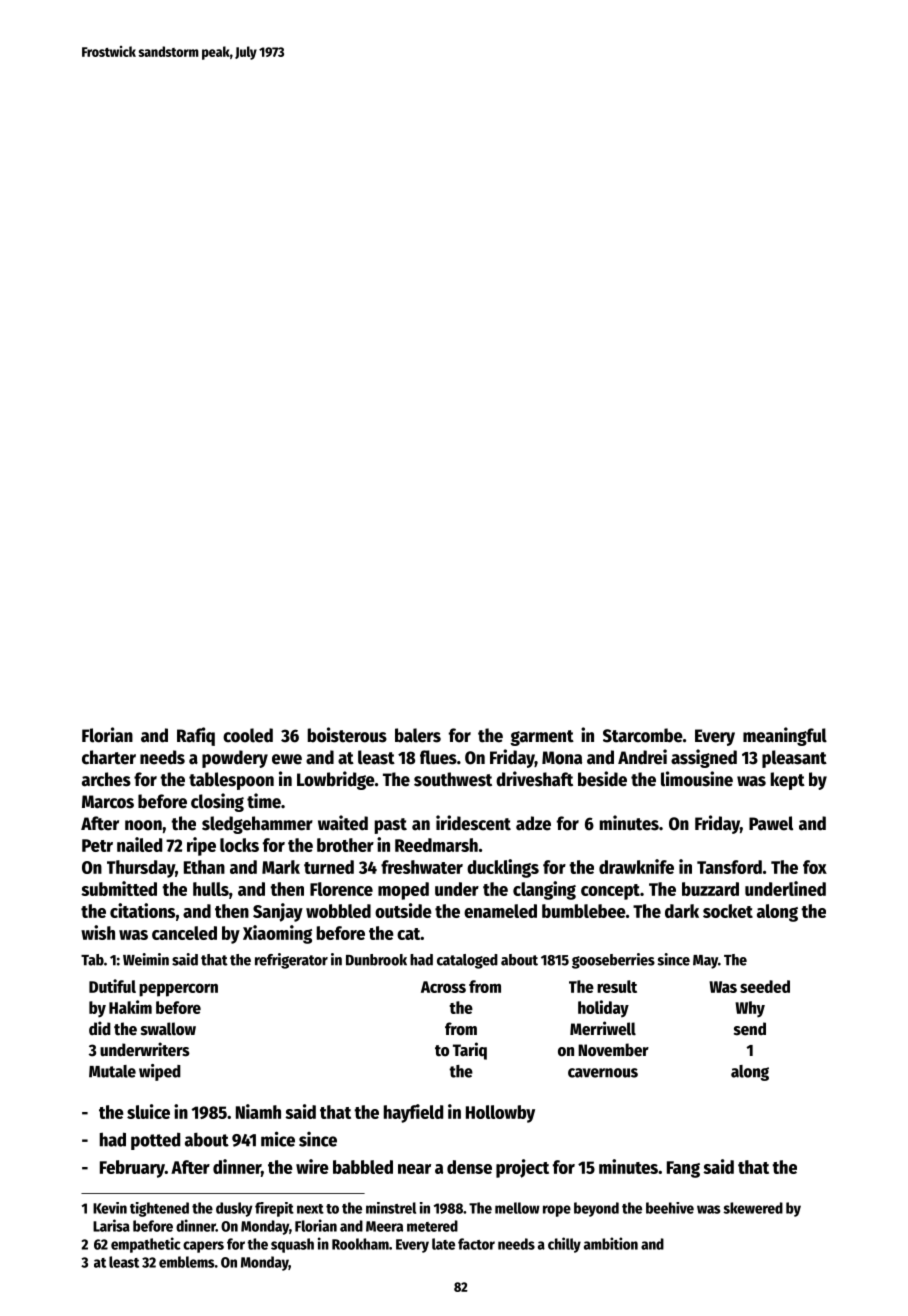  What do you see at coordinates (564, 1245) in the image?
I see `chilly` at bounding box center [564, 1245].
